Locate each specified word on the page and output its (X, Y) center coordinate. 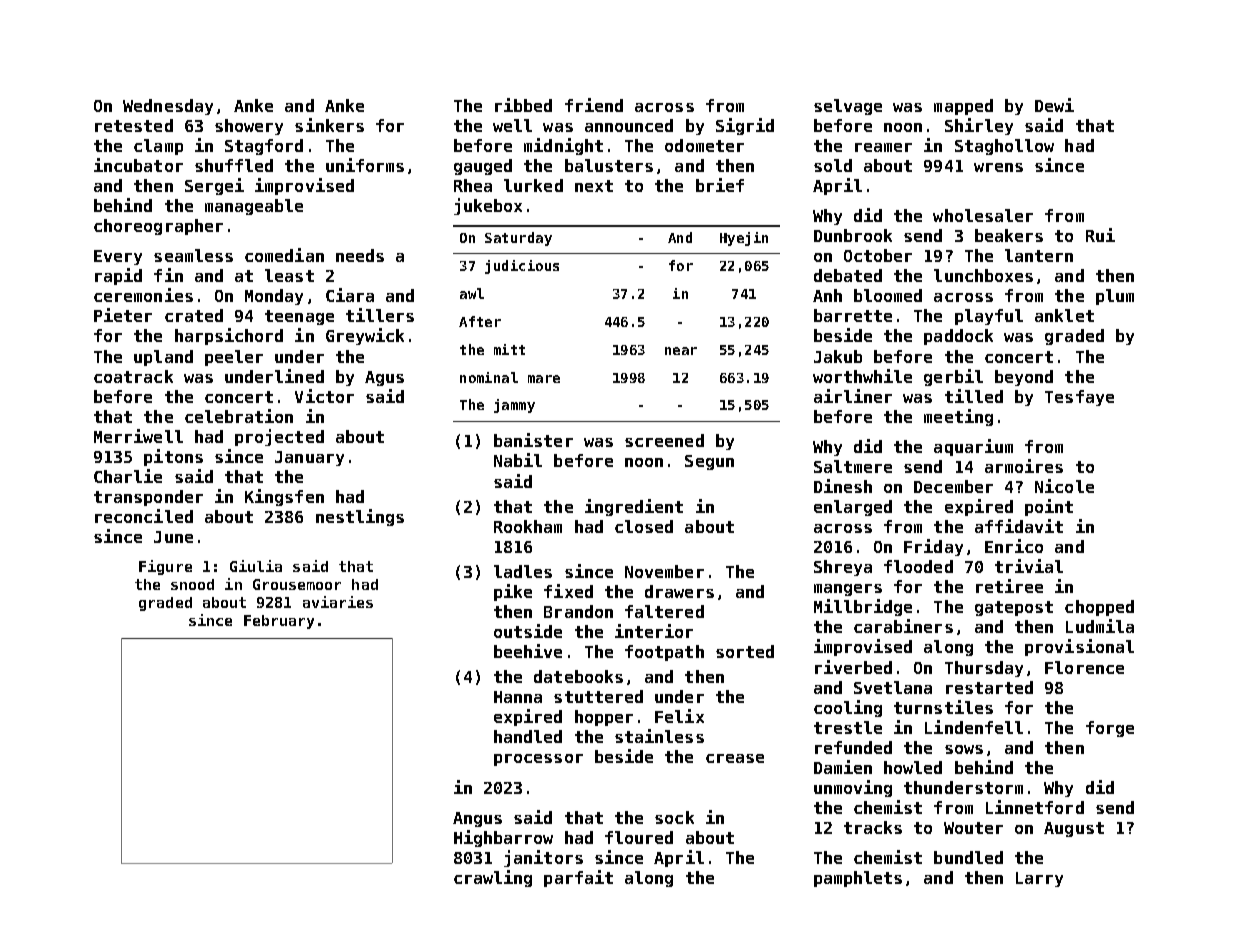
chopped (1099, 608)
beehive (528, 651)
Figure (165, 567)
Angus (477, 819)
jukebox (488, 206)
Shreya (843, 568)
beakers (1009, 235)
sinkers (329, 125)
